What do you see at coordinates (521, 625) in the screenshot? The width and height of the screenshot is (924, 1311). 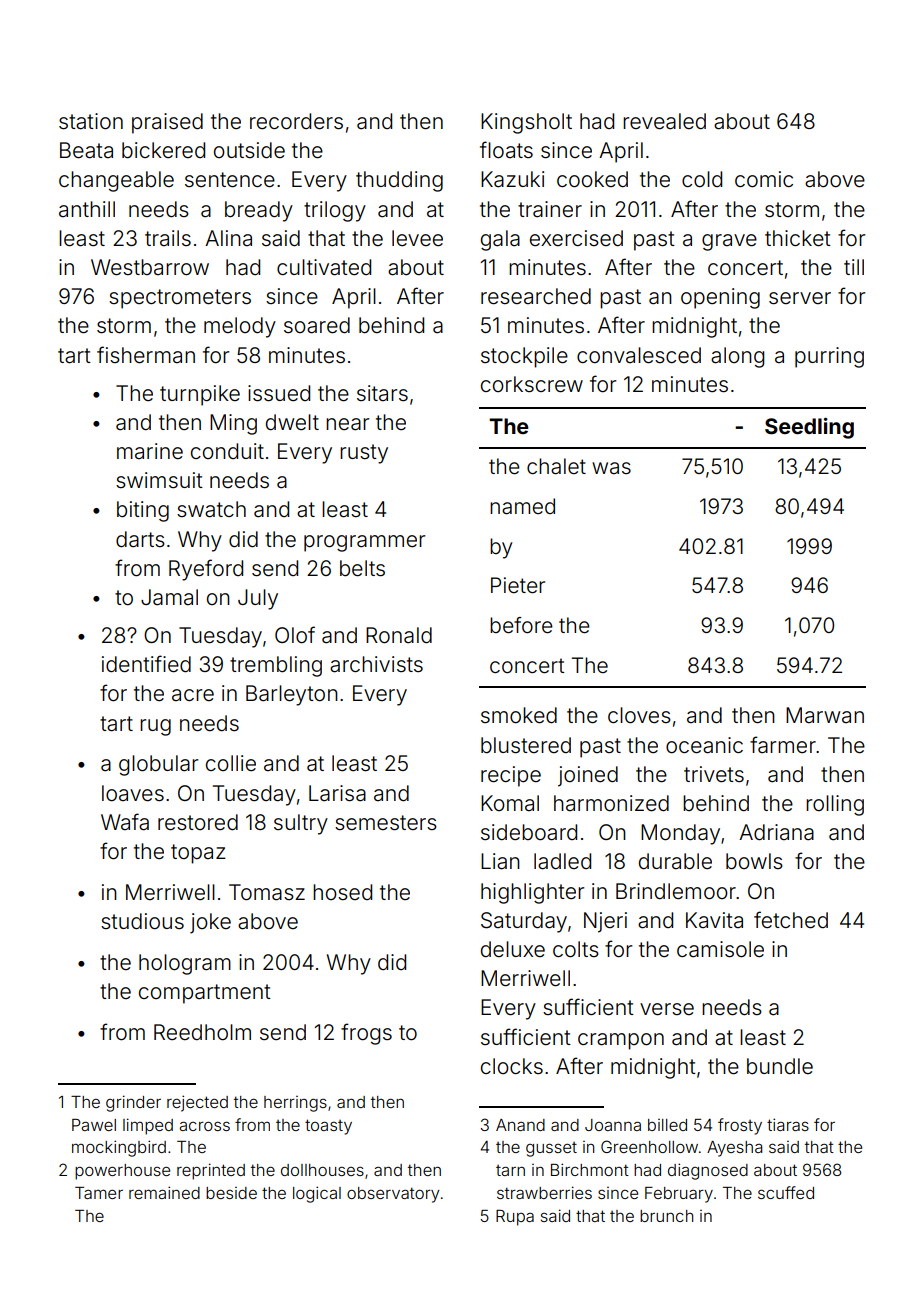 I see `before` at bounding box center [521, 625].
